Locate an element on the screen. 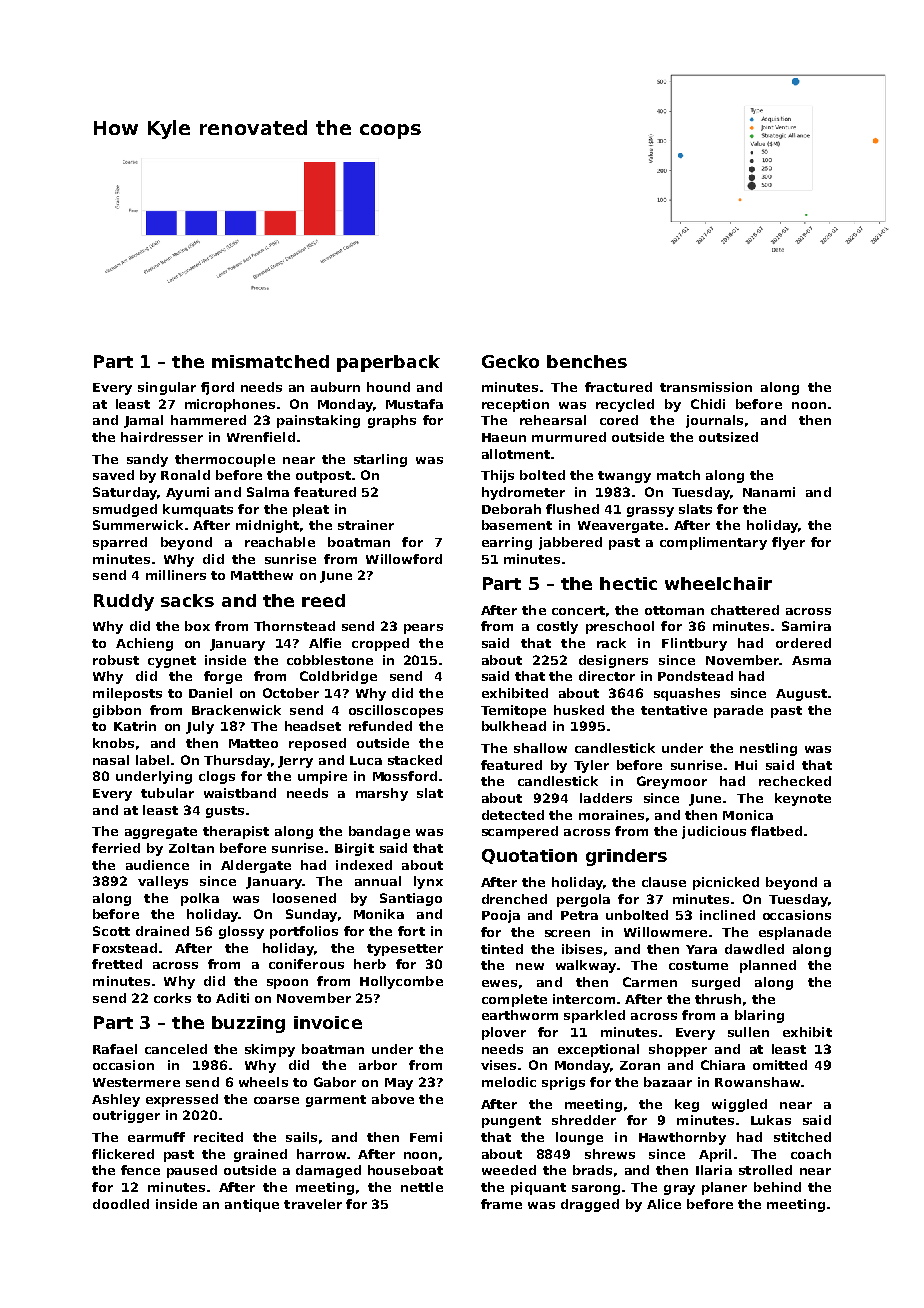 Image resolution: width=924 pixels, height=1308 pixels. flyer is located at coordinates (788, 543).
